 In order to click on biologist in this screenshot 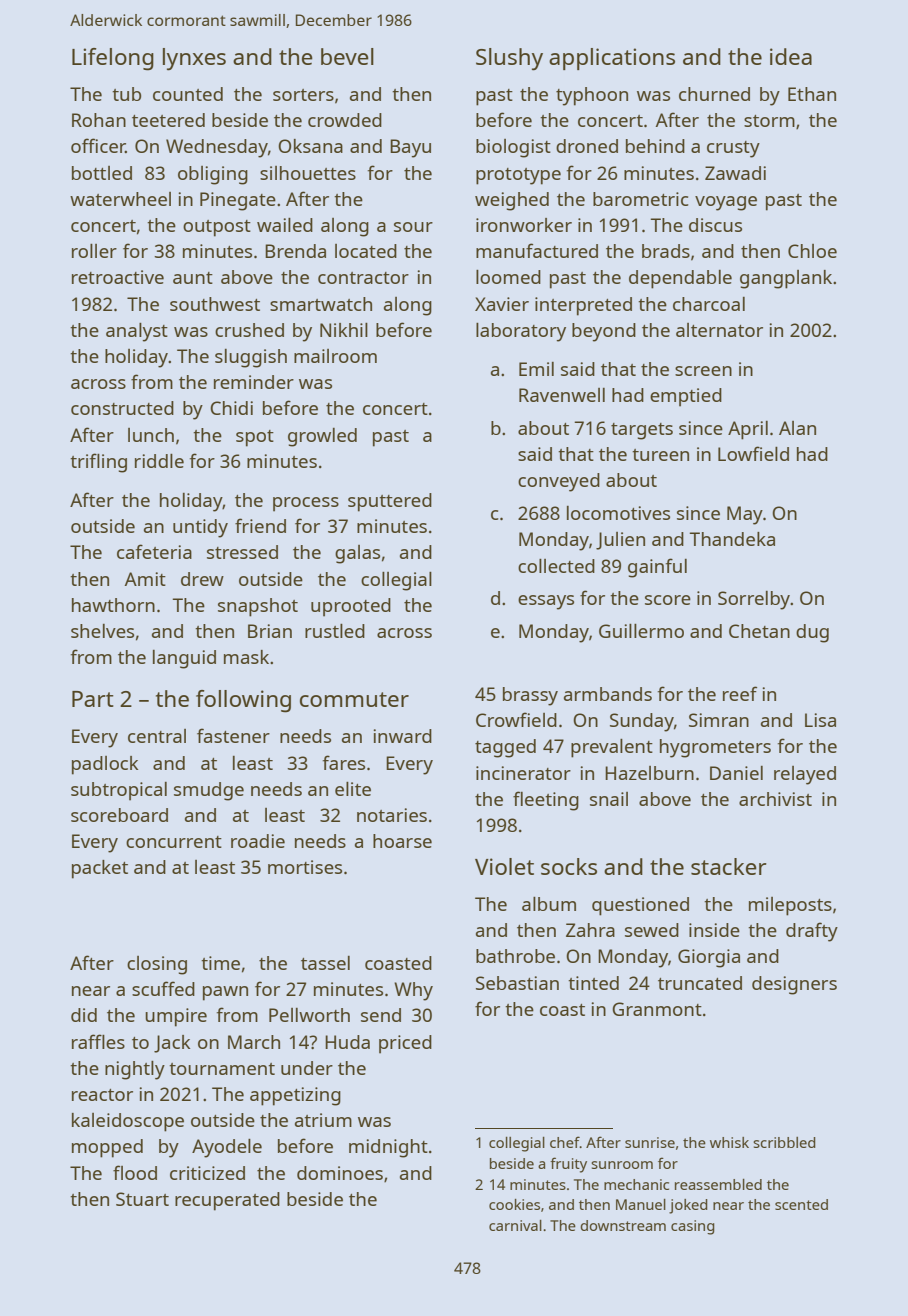, I will do `click(513, 148)`.
